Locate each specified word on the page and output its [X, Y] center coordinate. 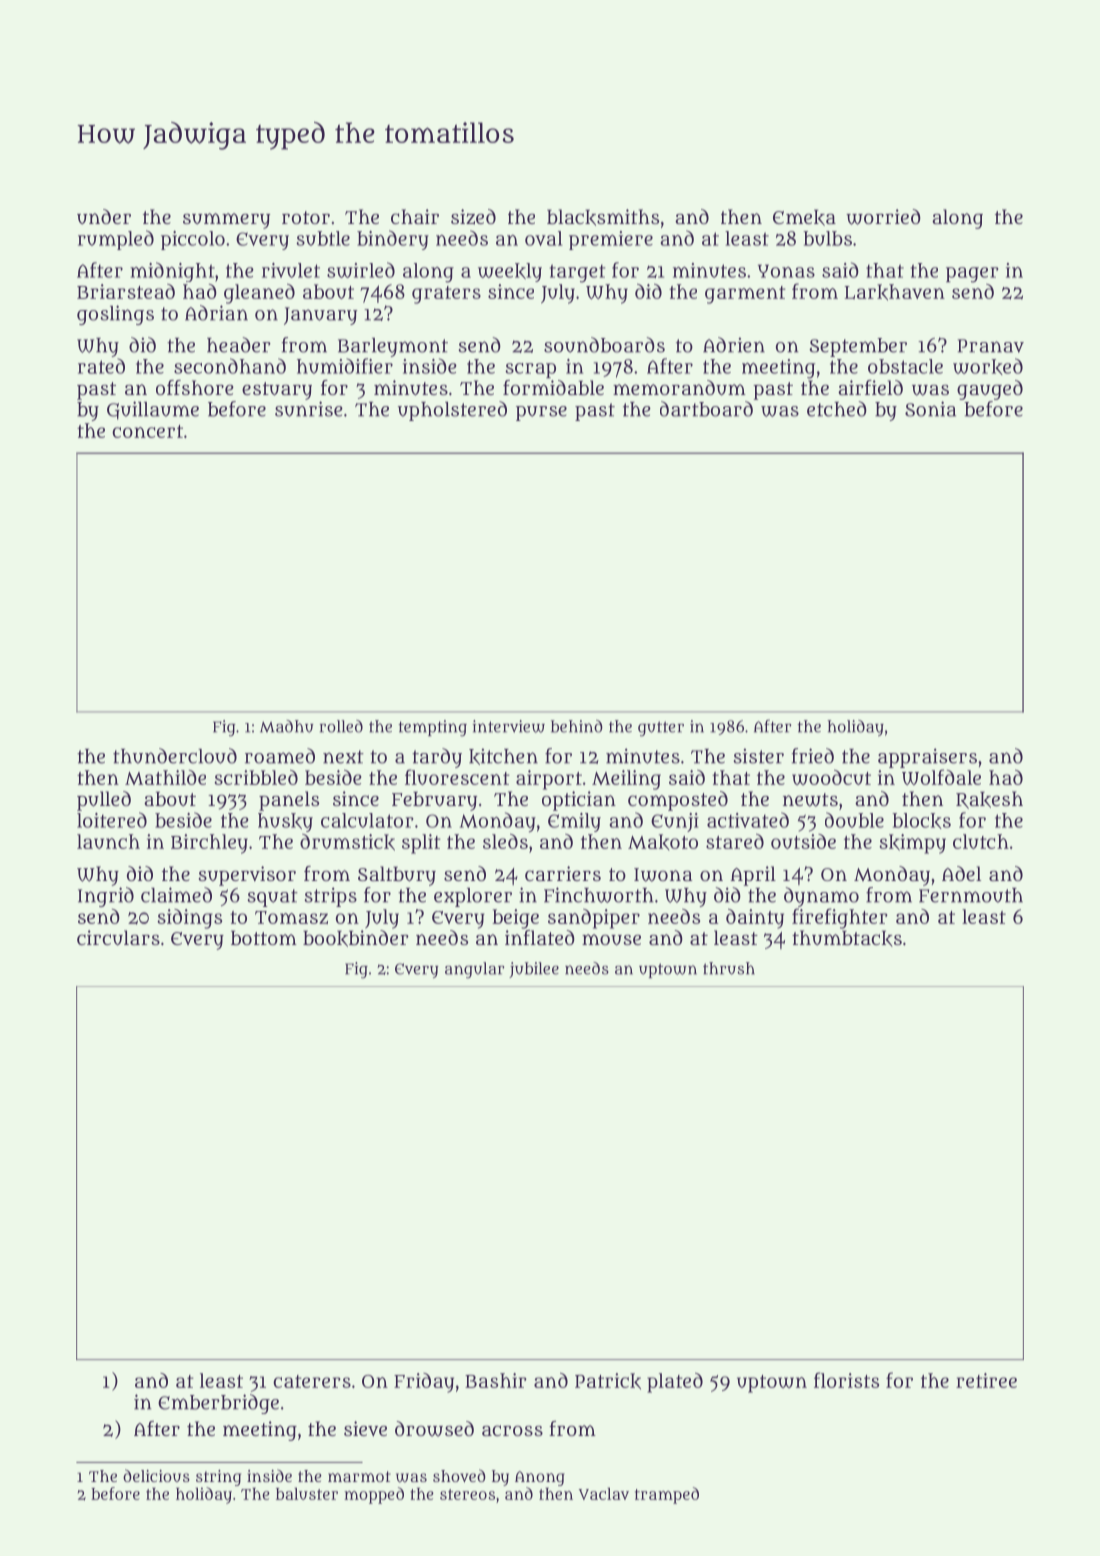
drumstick [347, 842]
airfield [870, 387]
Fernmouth [971, 895]
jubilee [534, 970]
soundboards [604, 345]
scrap [530, 370]
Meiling [626, 780]
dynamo [821, 897]
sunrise [309, 409]
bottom [264, 937]
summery [226, 221]
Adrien [734, 345]
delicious [156, 1475]
